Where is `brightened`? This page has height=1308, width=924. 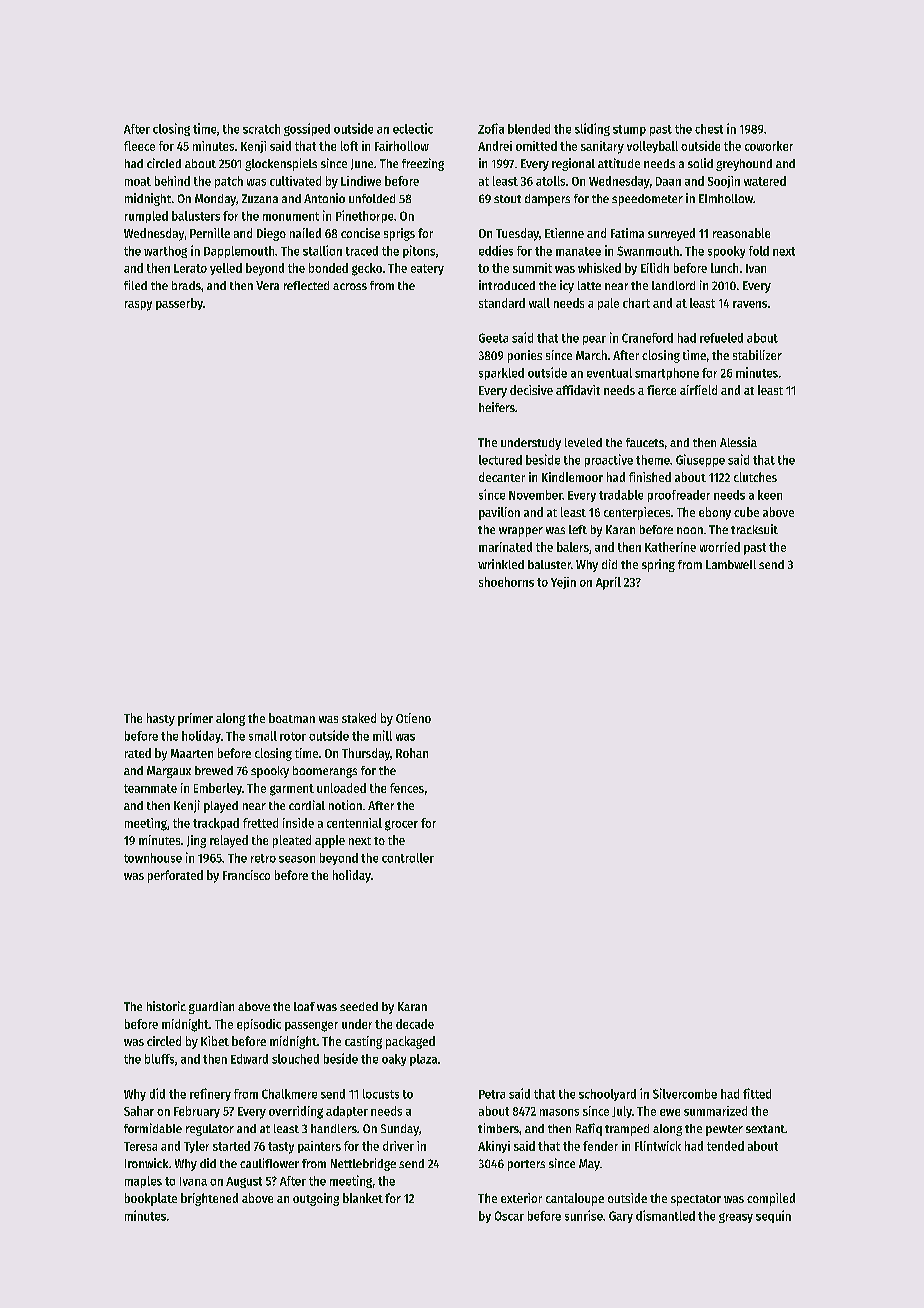 brightened is located at coordinates (209, 1199).
